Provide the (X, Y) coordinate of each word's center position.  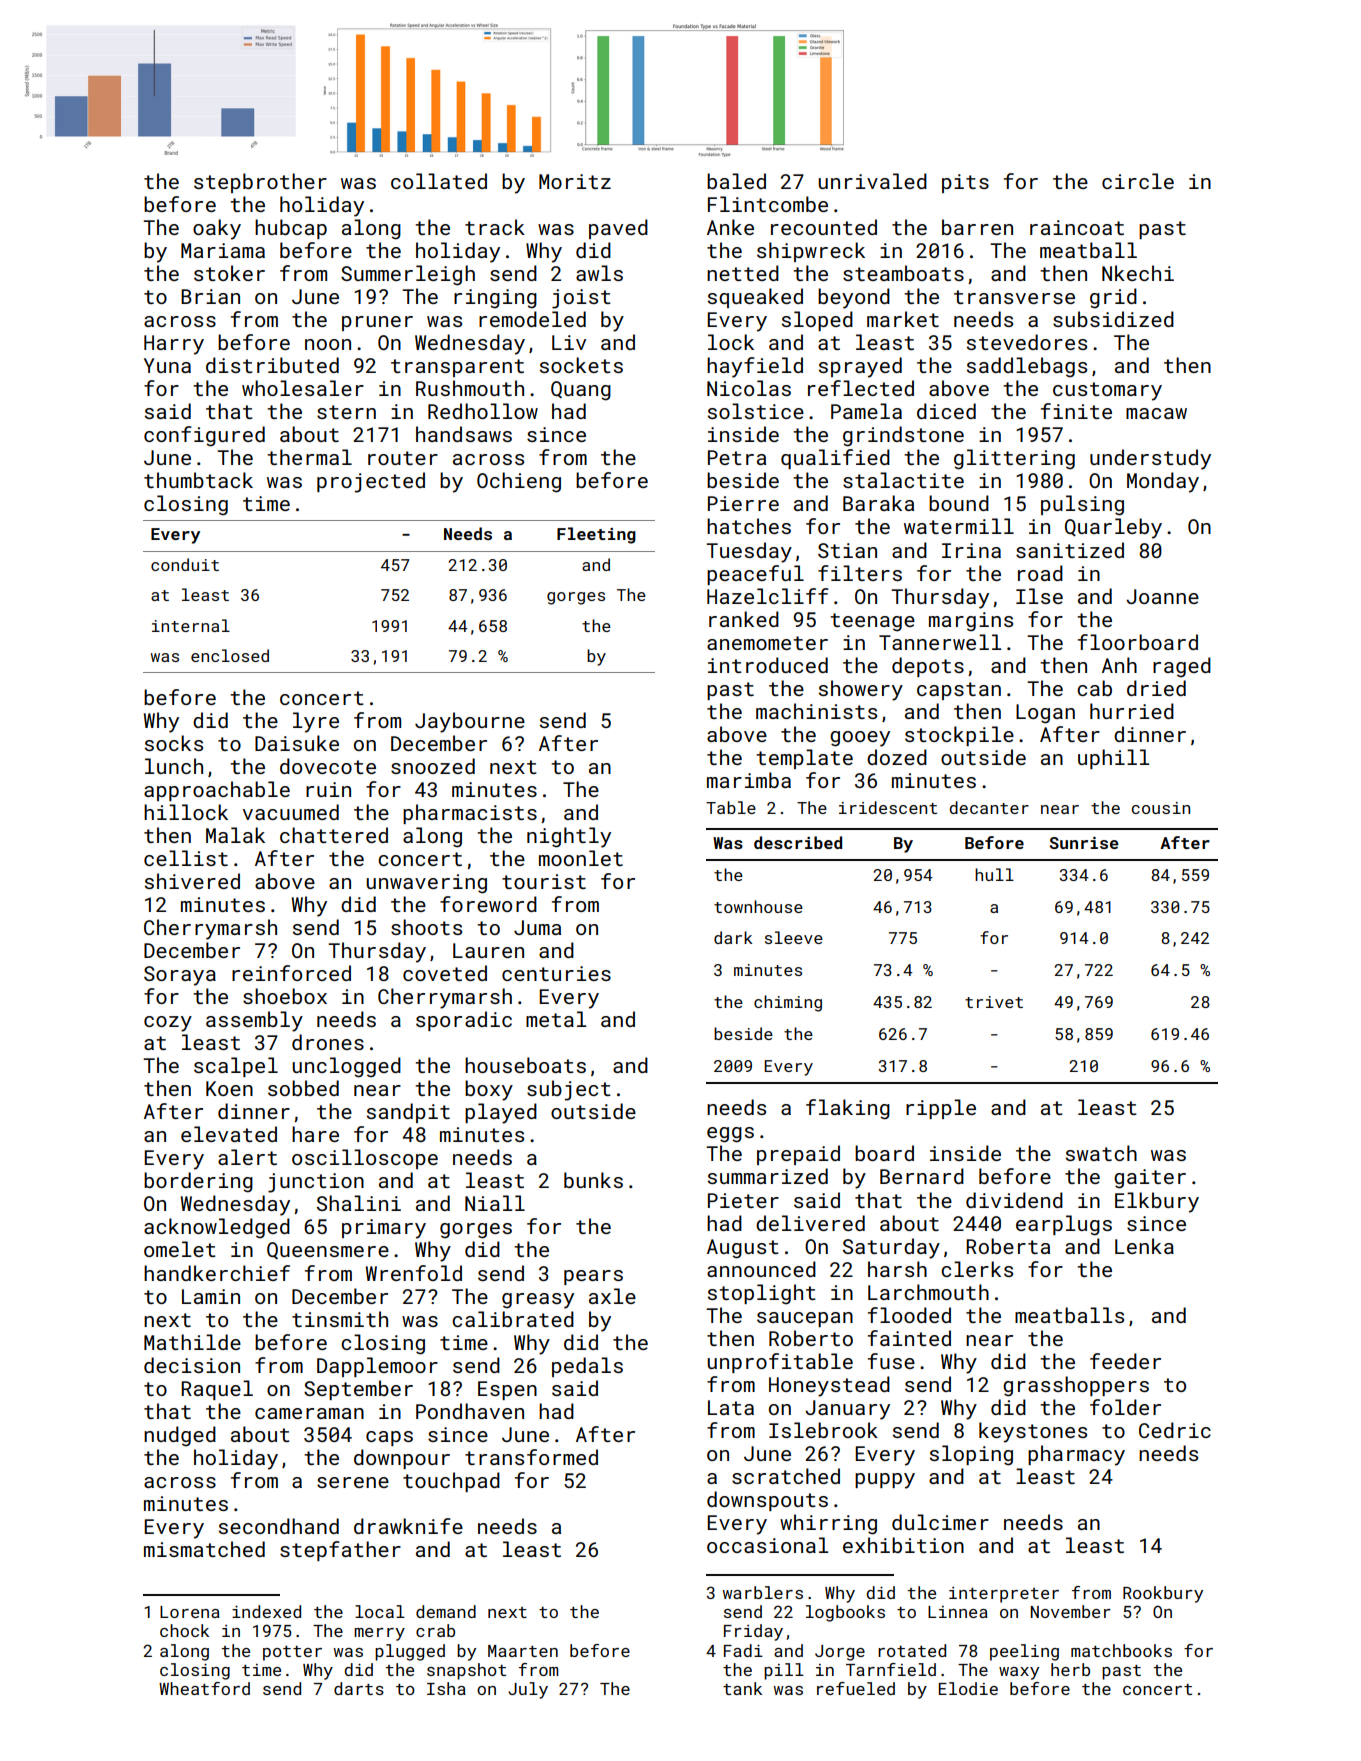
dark (733, 937)
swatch (1101, 1153)
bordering (198, 1182)
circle (1138, 181)
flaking (848, 1109)
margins (971, 622)
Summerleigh (408, 275)
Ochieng (519, 482)
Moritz (575, 181)
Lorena (190, 1612)
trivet (994, 1002)
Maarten (523, 1651)
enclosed (230, 655)
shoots (426, 927)
